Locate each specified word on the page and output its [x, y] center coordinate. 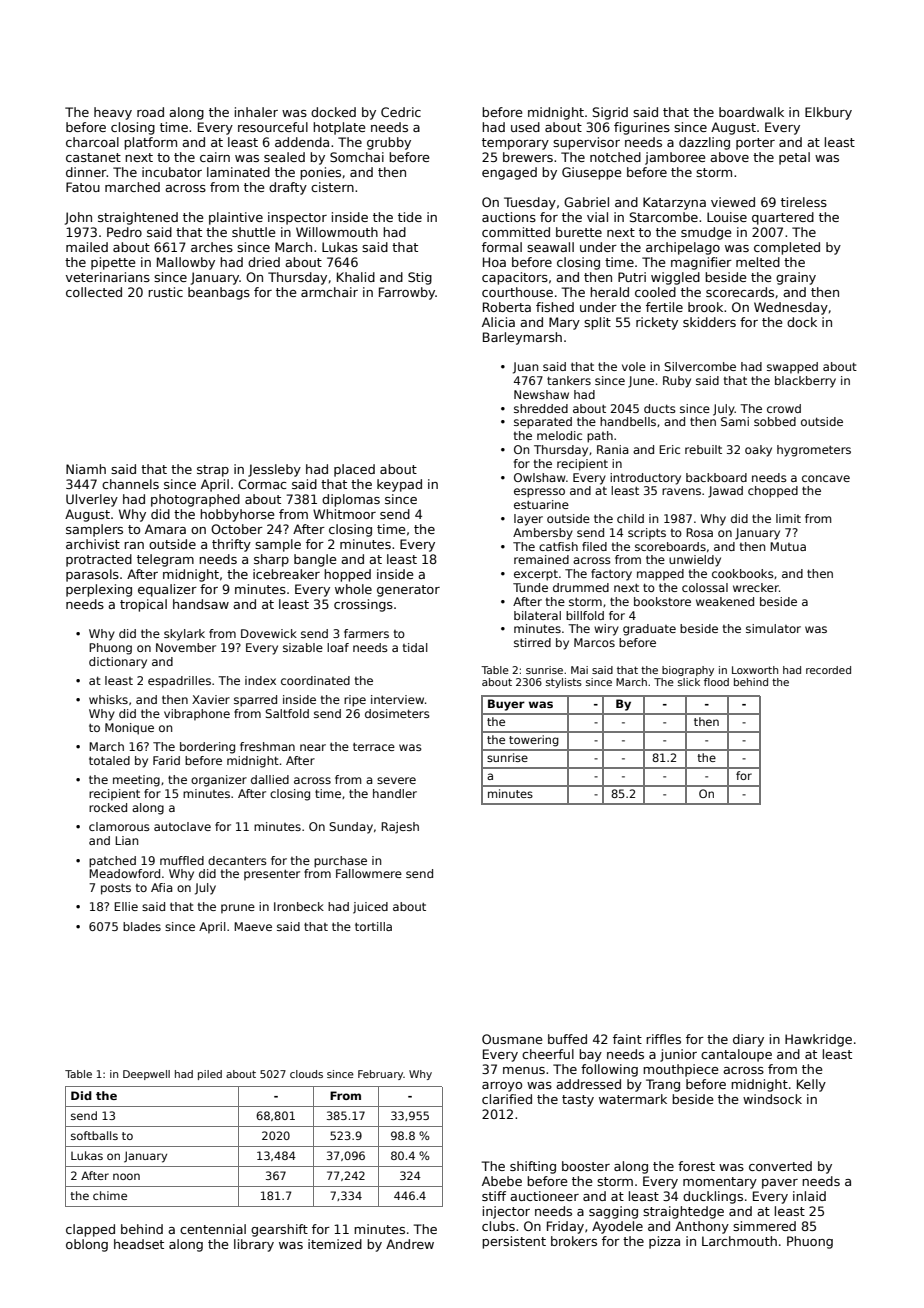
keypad [399, 485]
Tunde [530, 587]
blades [142, 926]
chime [110, 1195]
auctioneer [544, 1196]
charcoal [92, 142]
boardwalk [751, 112]
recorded [828, 670]
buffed [567, 1039]
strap [213, 471]
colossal [705, 587]
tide [410, 217]
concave [826, 478]
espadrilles [179, 682]
